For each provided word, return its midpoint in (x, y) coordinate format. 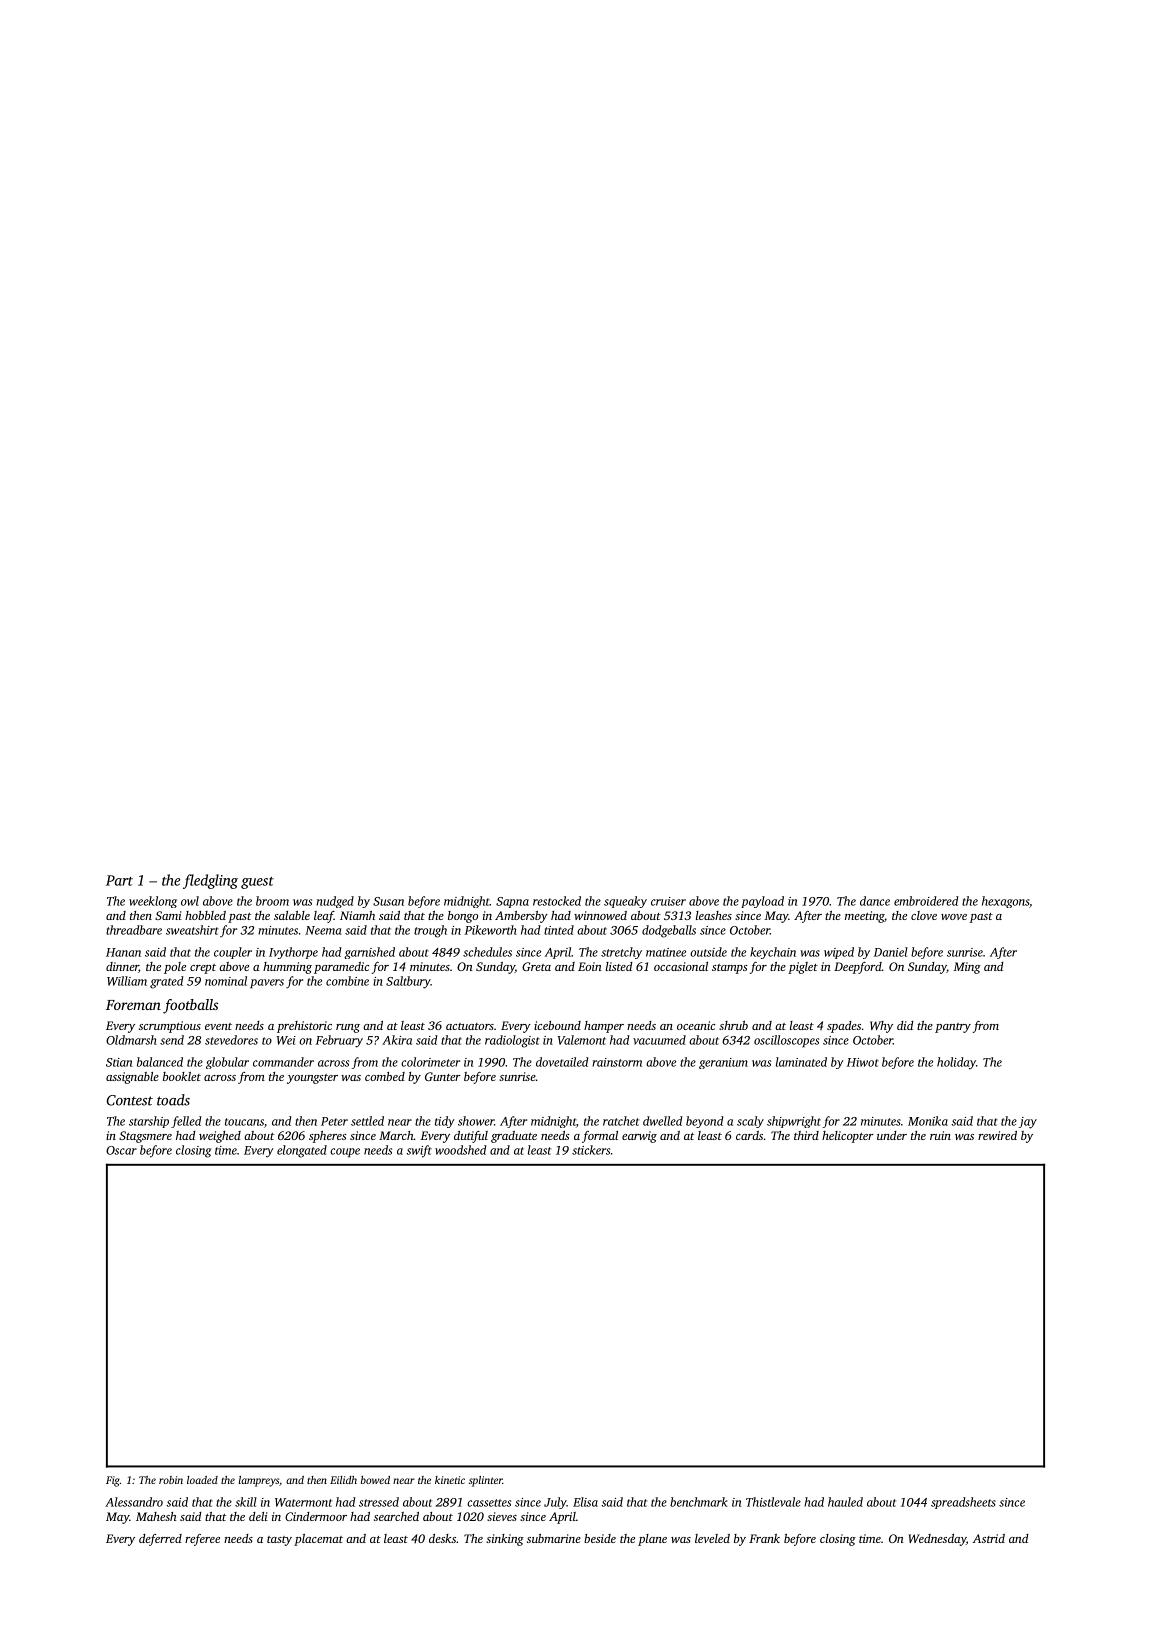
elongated (302, 1151)
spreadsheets (963, 1503)
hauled (845, 1502)
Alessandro (134, 1502)
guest (257, 883)
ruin (940, 1135)
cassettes (489, 1503)
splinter (485, 1481)
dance (875, 901)
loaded (202, 1480)
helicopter (848, 1137)
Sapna (512, 902)
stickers (591, 1150)
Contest (130, 1100)
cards (749, 1135)
